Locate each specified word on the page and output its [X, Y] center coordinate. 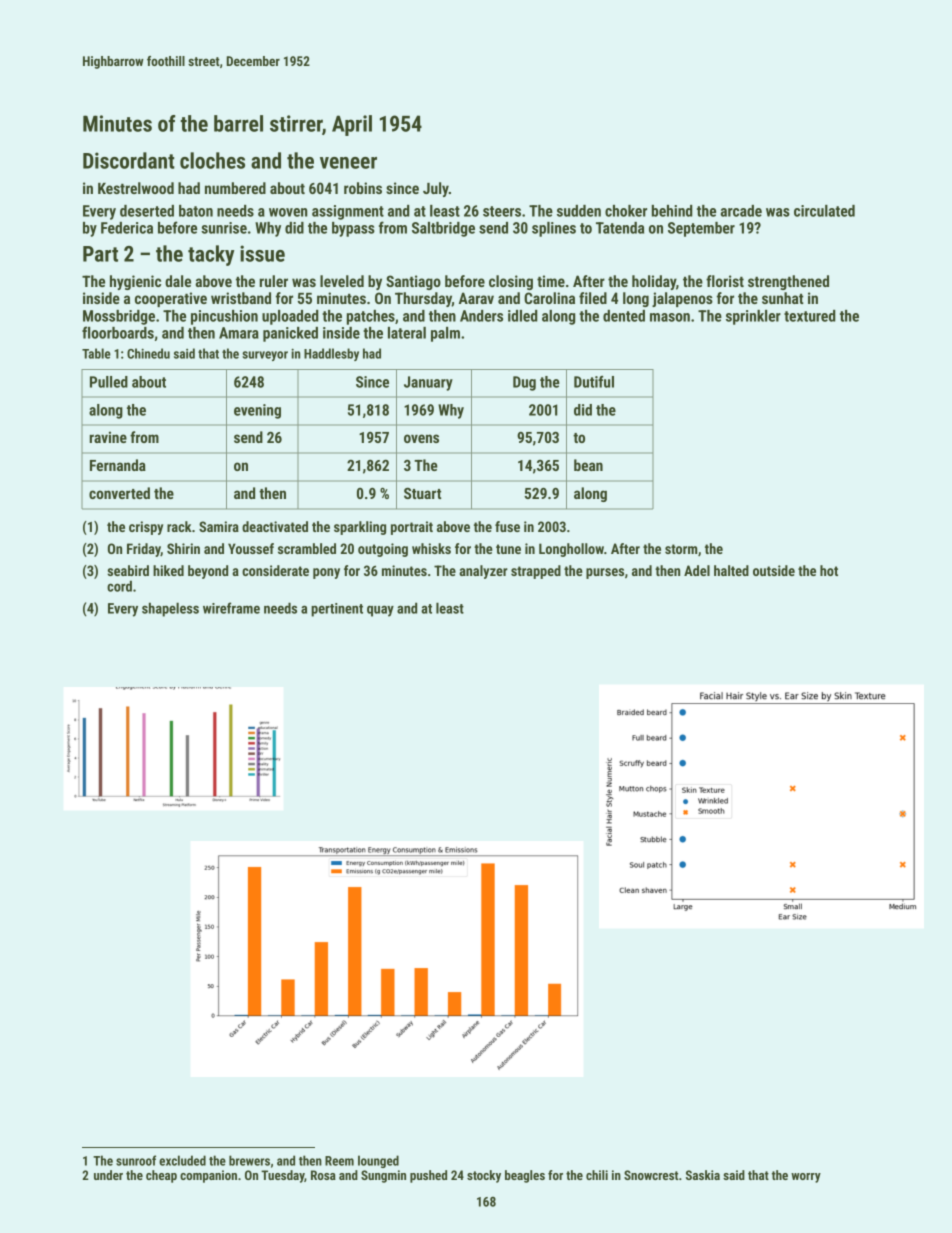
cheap [161, 1176]
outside [774, 570]
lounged [378, 1161]
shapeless [170, 609]
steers [502, 211]
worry [806, 1178]
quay [380, 611]
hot [829, 570]
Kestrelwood [136, 188]
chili [597, 1175]
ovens [421, 438]
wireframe [231, 608]
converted [119, 493]
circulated [824, 211]
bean [588, 465]
